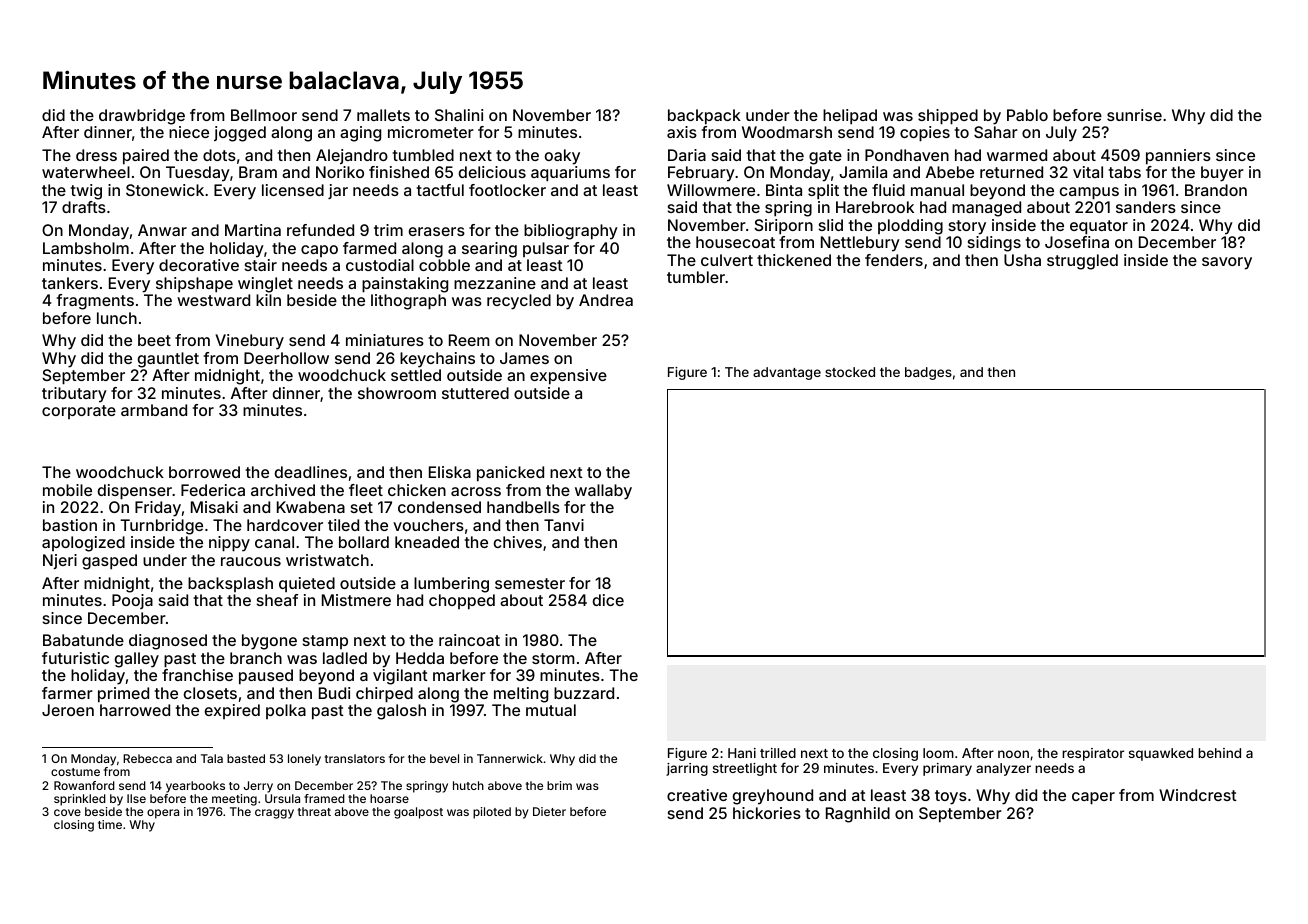 This page has height=924, width=1308. Describe the element at coordinates (261, 265) in the page. I see `stair` at that location.
